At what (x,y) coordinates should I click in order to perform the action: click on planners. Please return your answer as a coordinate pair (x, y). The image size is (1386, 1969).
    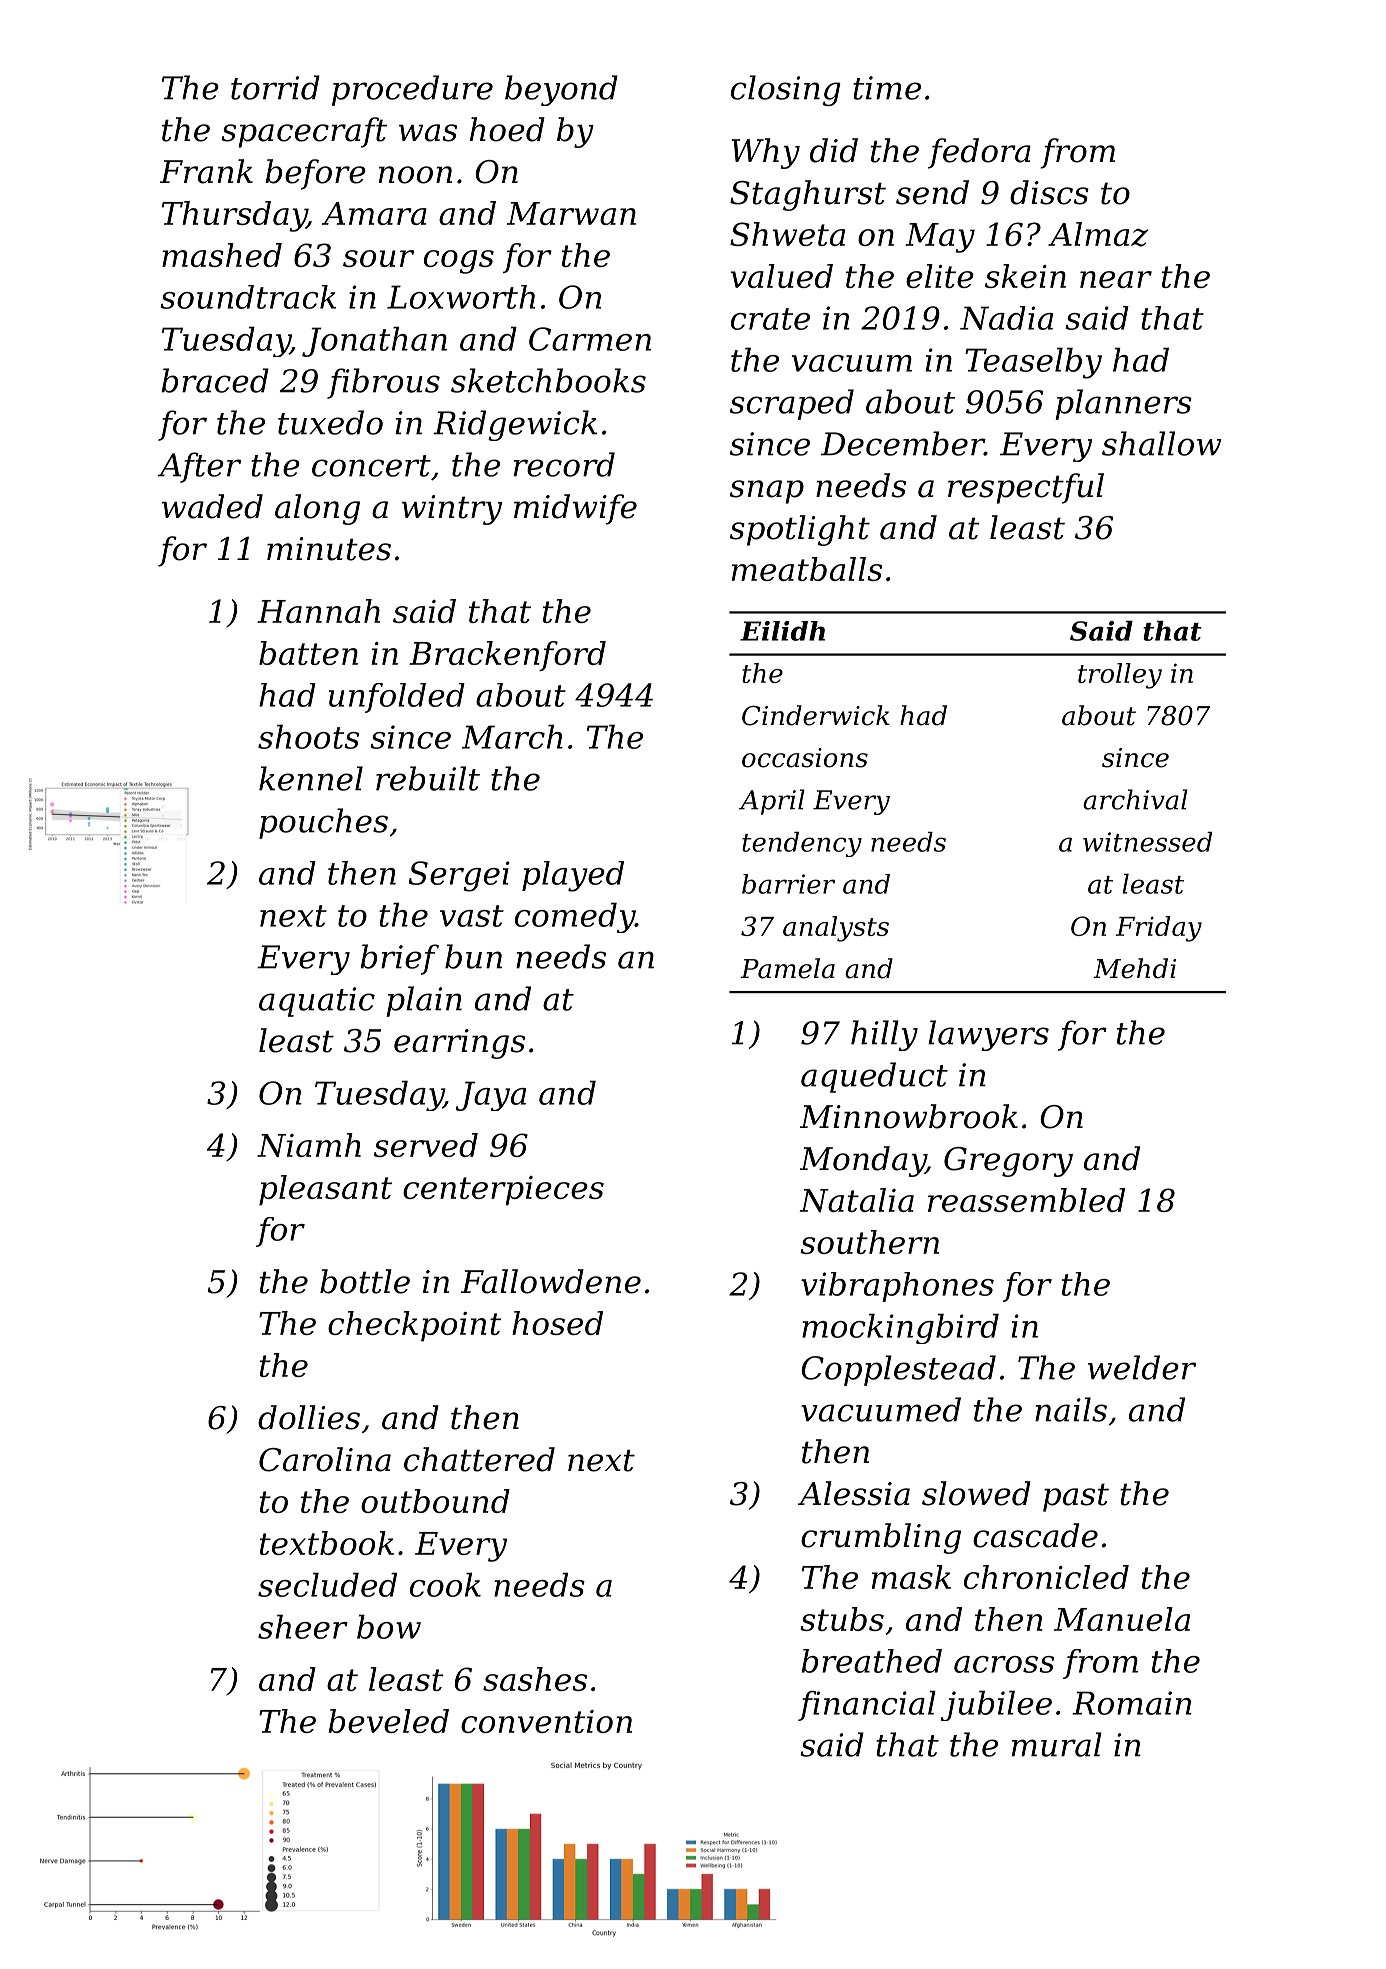
    Looking at the image, I should click on (1123, 404).
